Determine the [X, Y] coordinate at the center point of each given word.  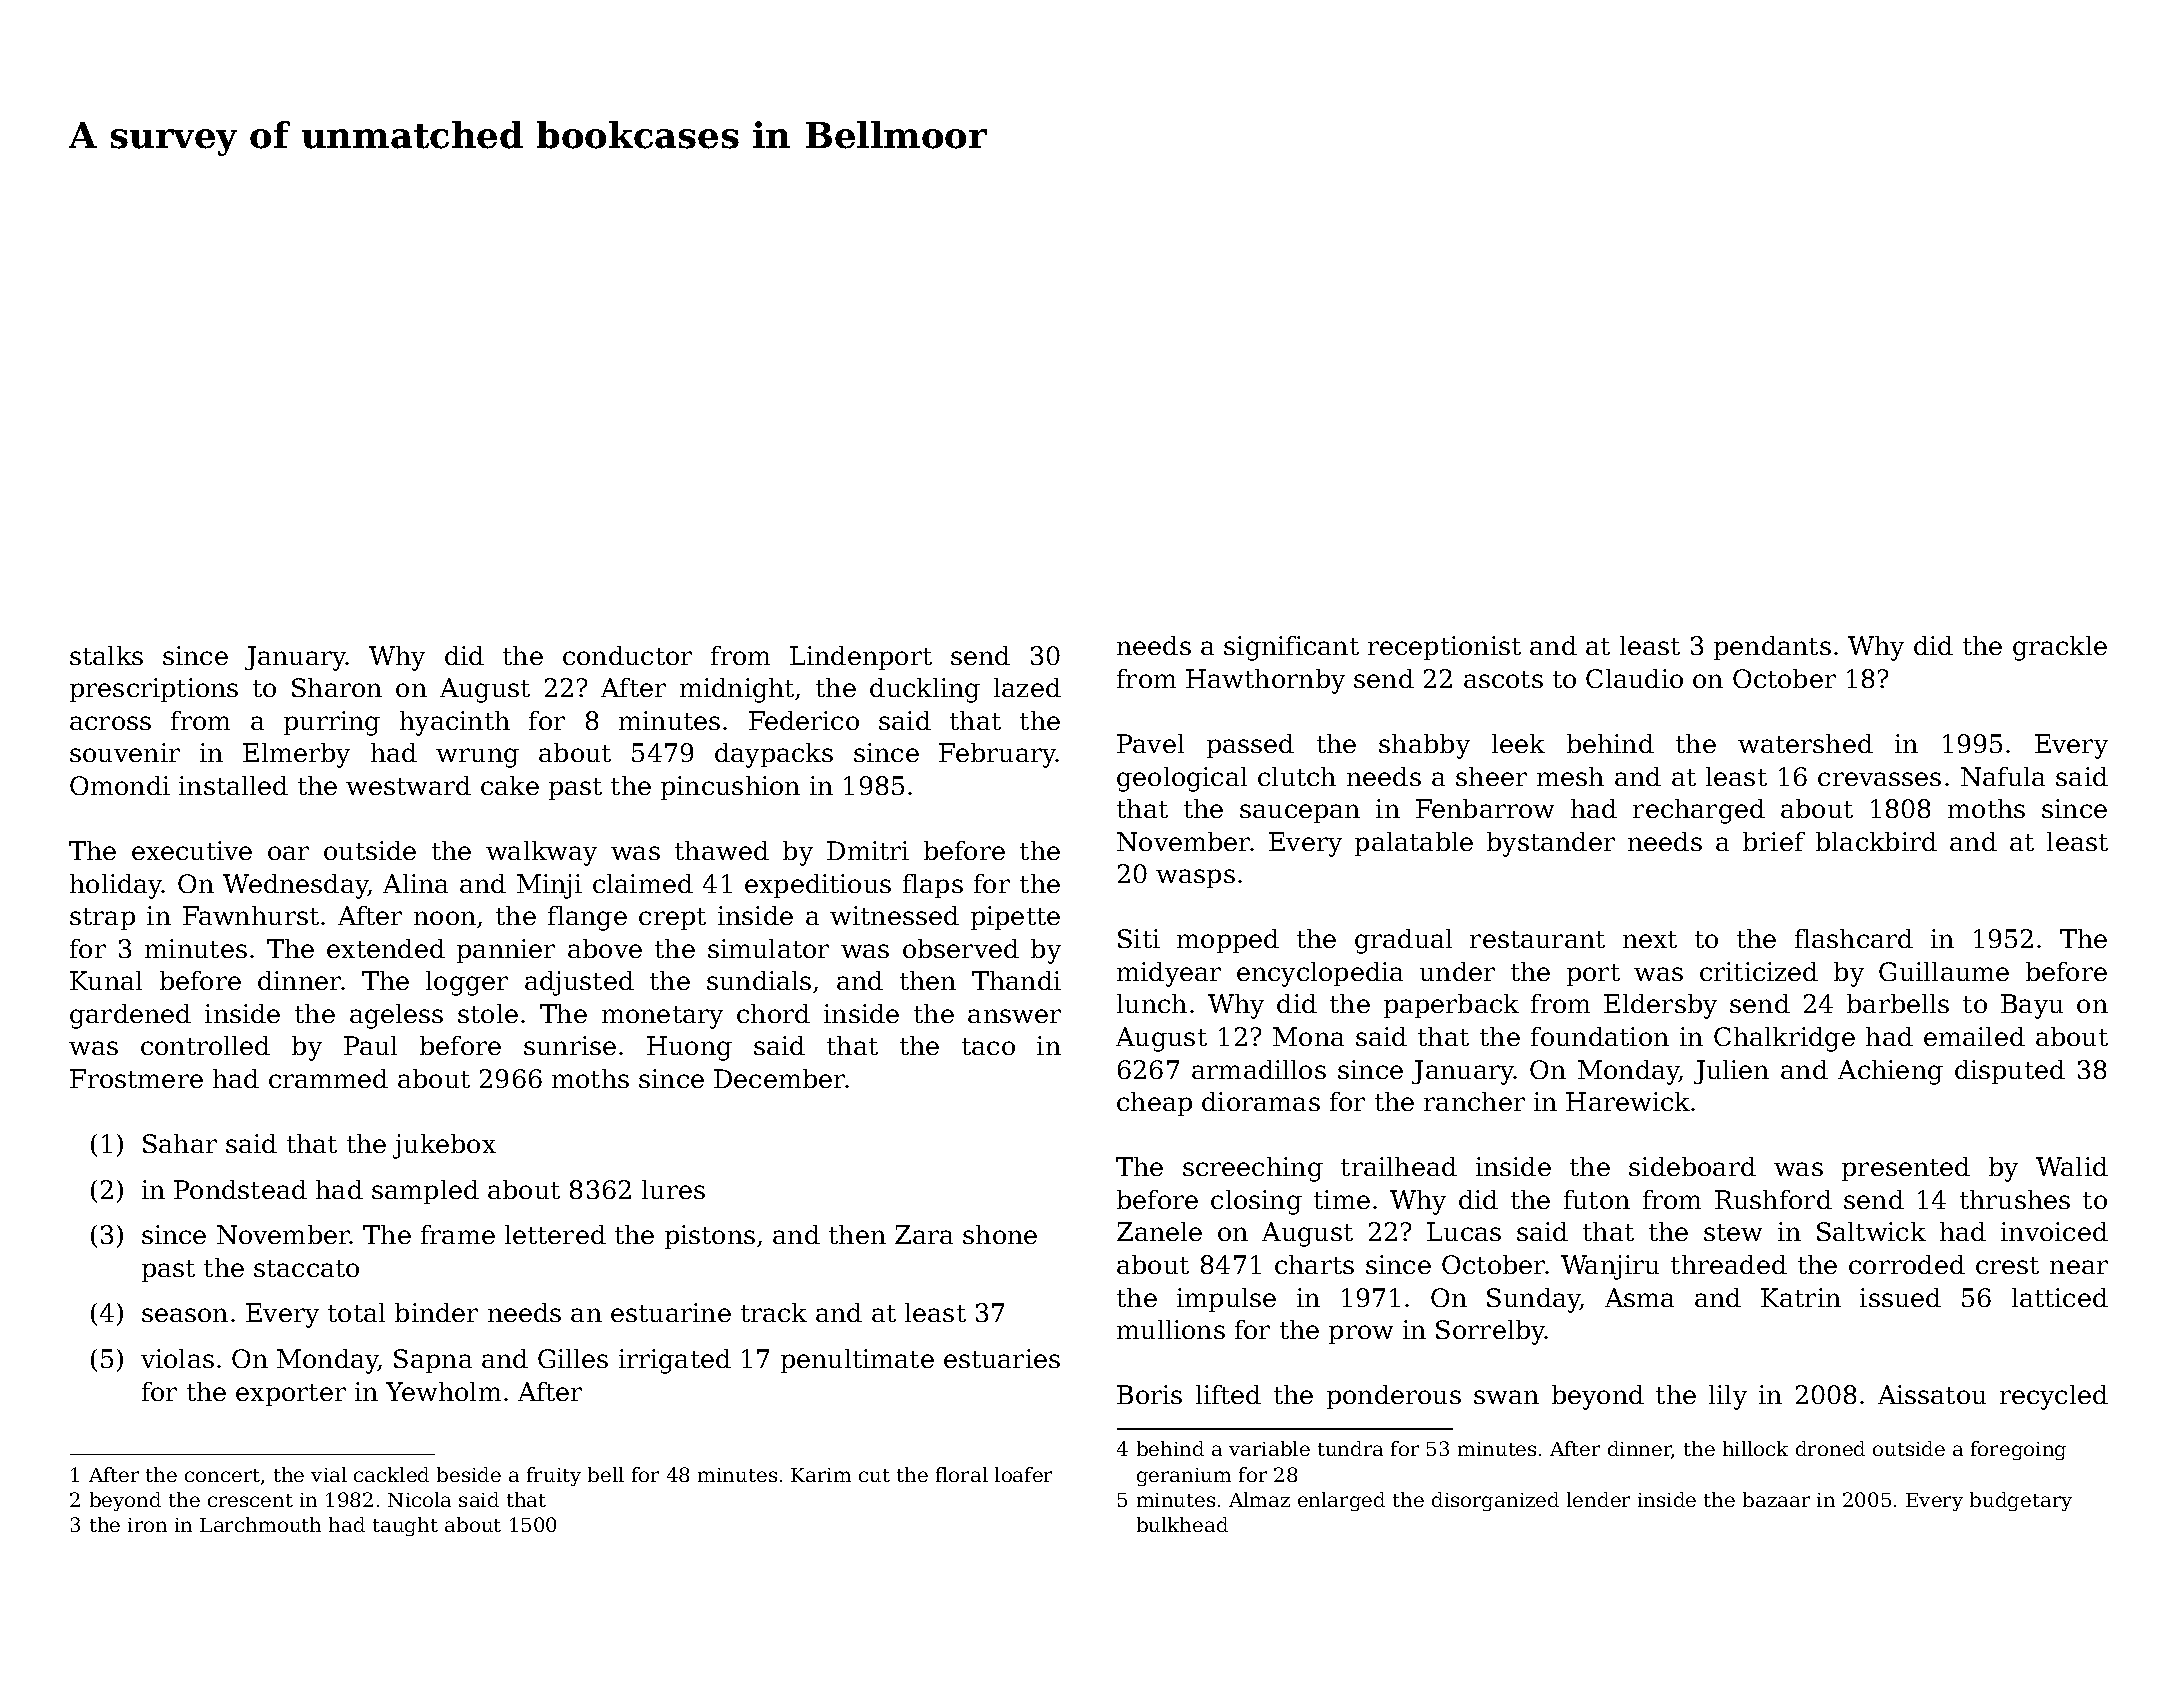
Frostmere [136, 1078]
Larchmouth [260, 1524]
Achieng [1890, 1072]
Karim [821, 1475]
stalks [106, 655]
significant [1291, 648]
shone [1000, 1234]
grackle [2060, 648]
